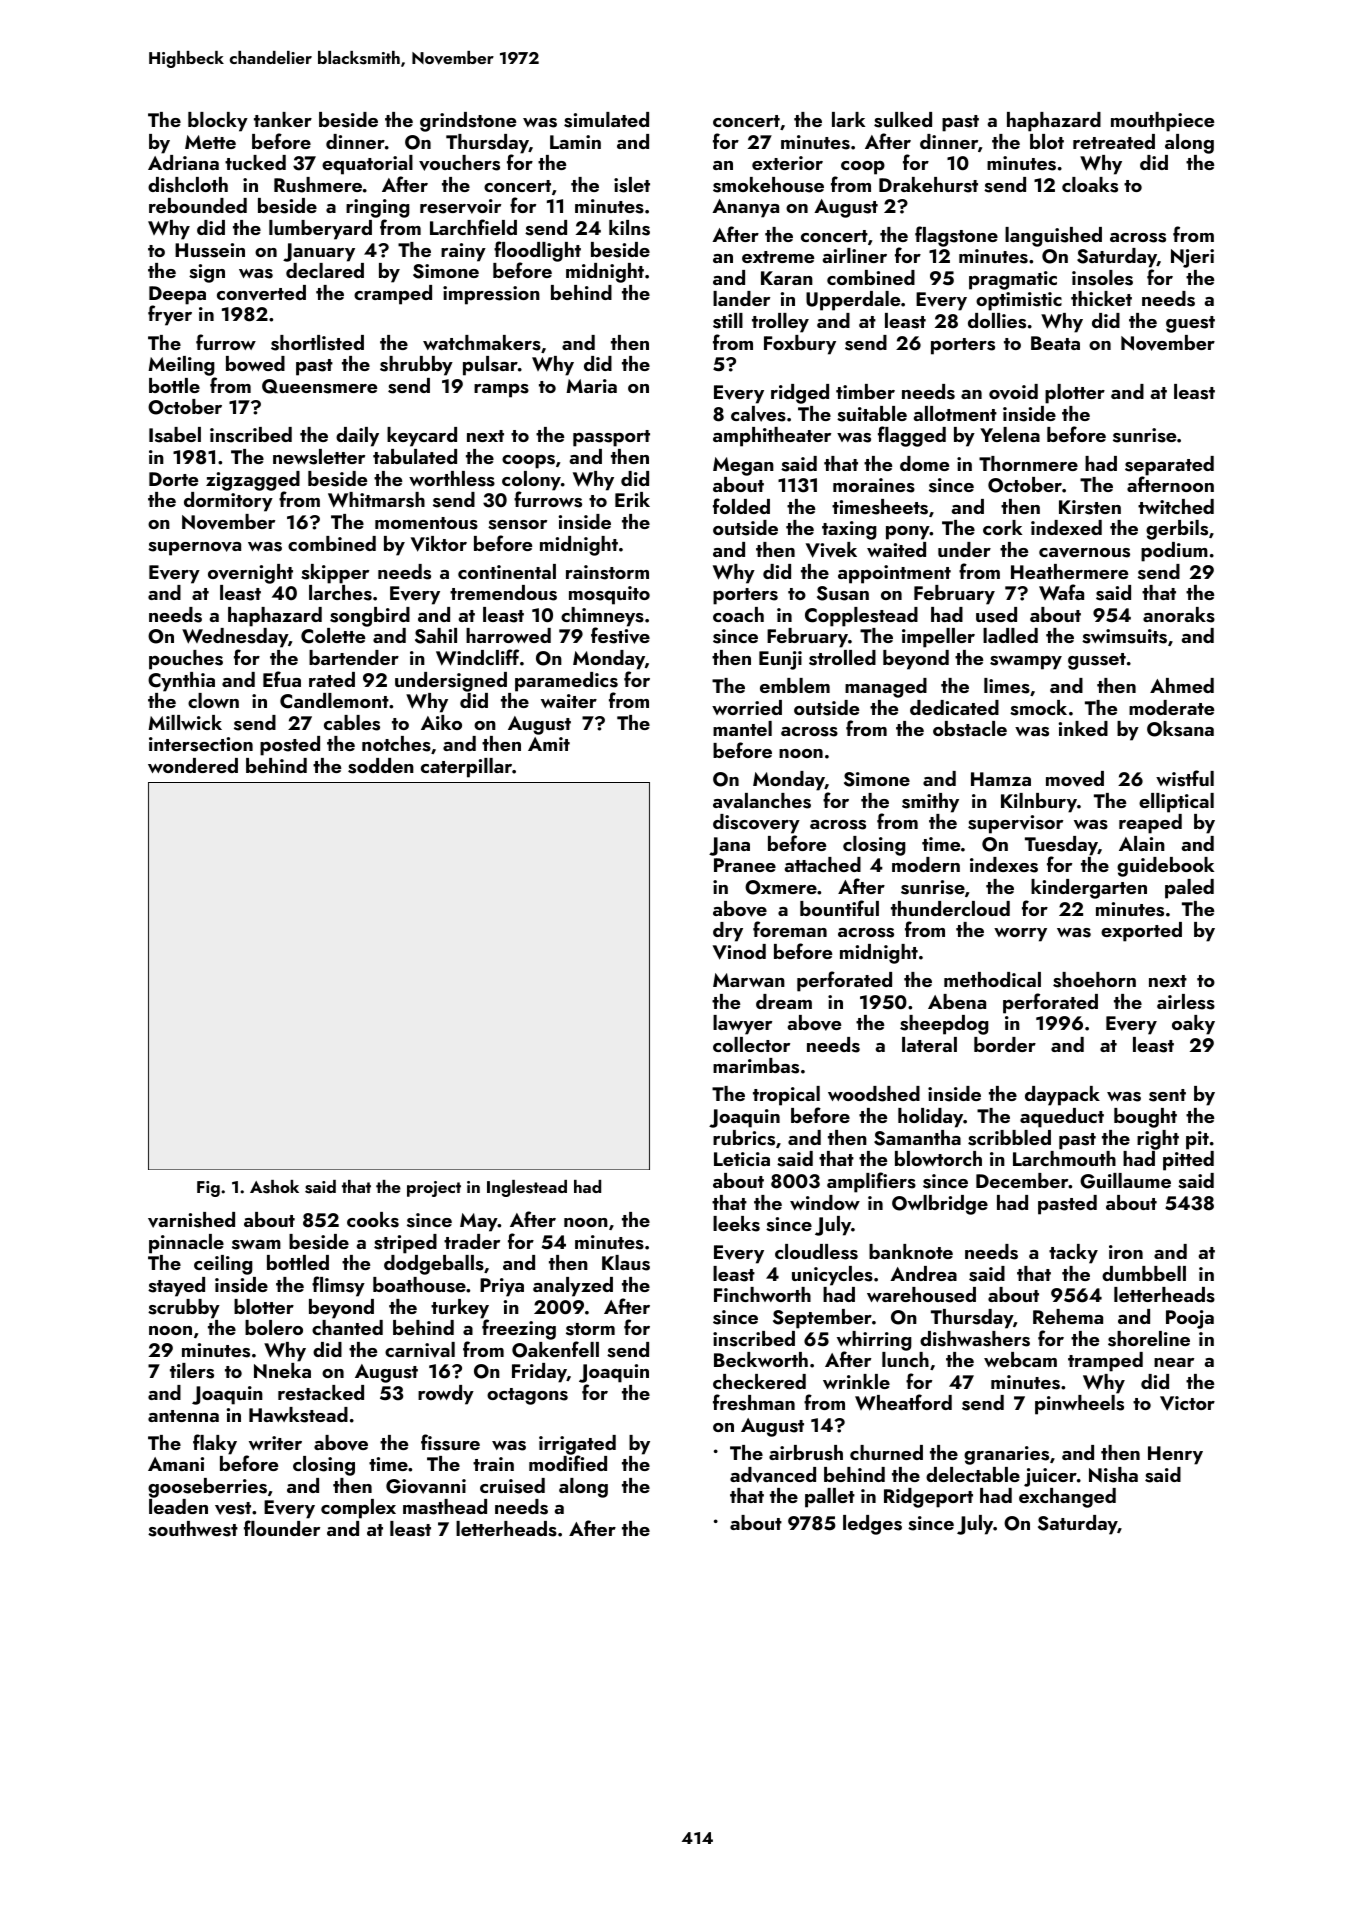 The image size is (1363, 1928). What do you see at coordinates (1167, 1095) in the image?
I see `sent` at bounding box center [1167, 1095].
